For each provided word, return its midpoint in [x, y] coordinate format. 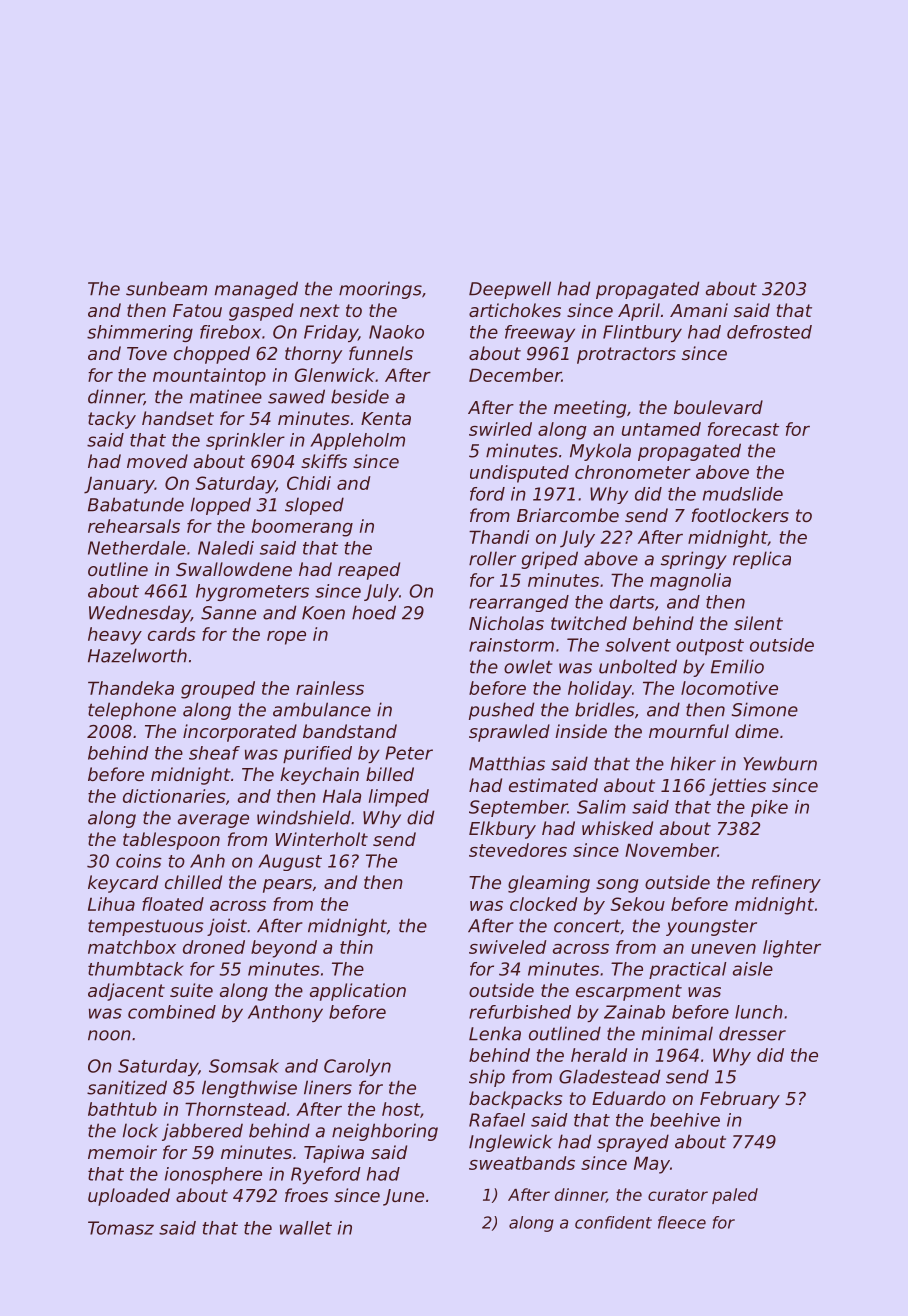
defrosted [769, 332]
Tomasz [121, 1228]
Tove [147, 353]
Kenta [386, 418]
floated [173, 904]
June [403, 1197]
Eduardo [629, 1098]
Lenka [495, 1033]
